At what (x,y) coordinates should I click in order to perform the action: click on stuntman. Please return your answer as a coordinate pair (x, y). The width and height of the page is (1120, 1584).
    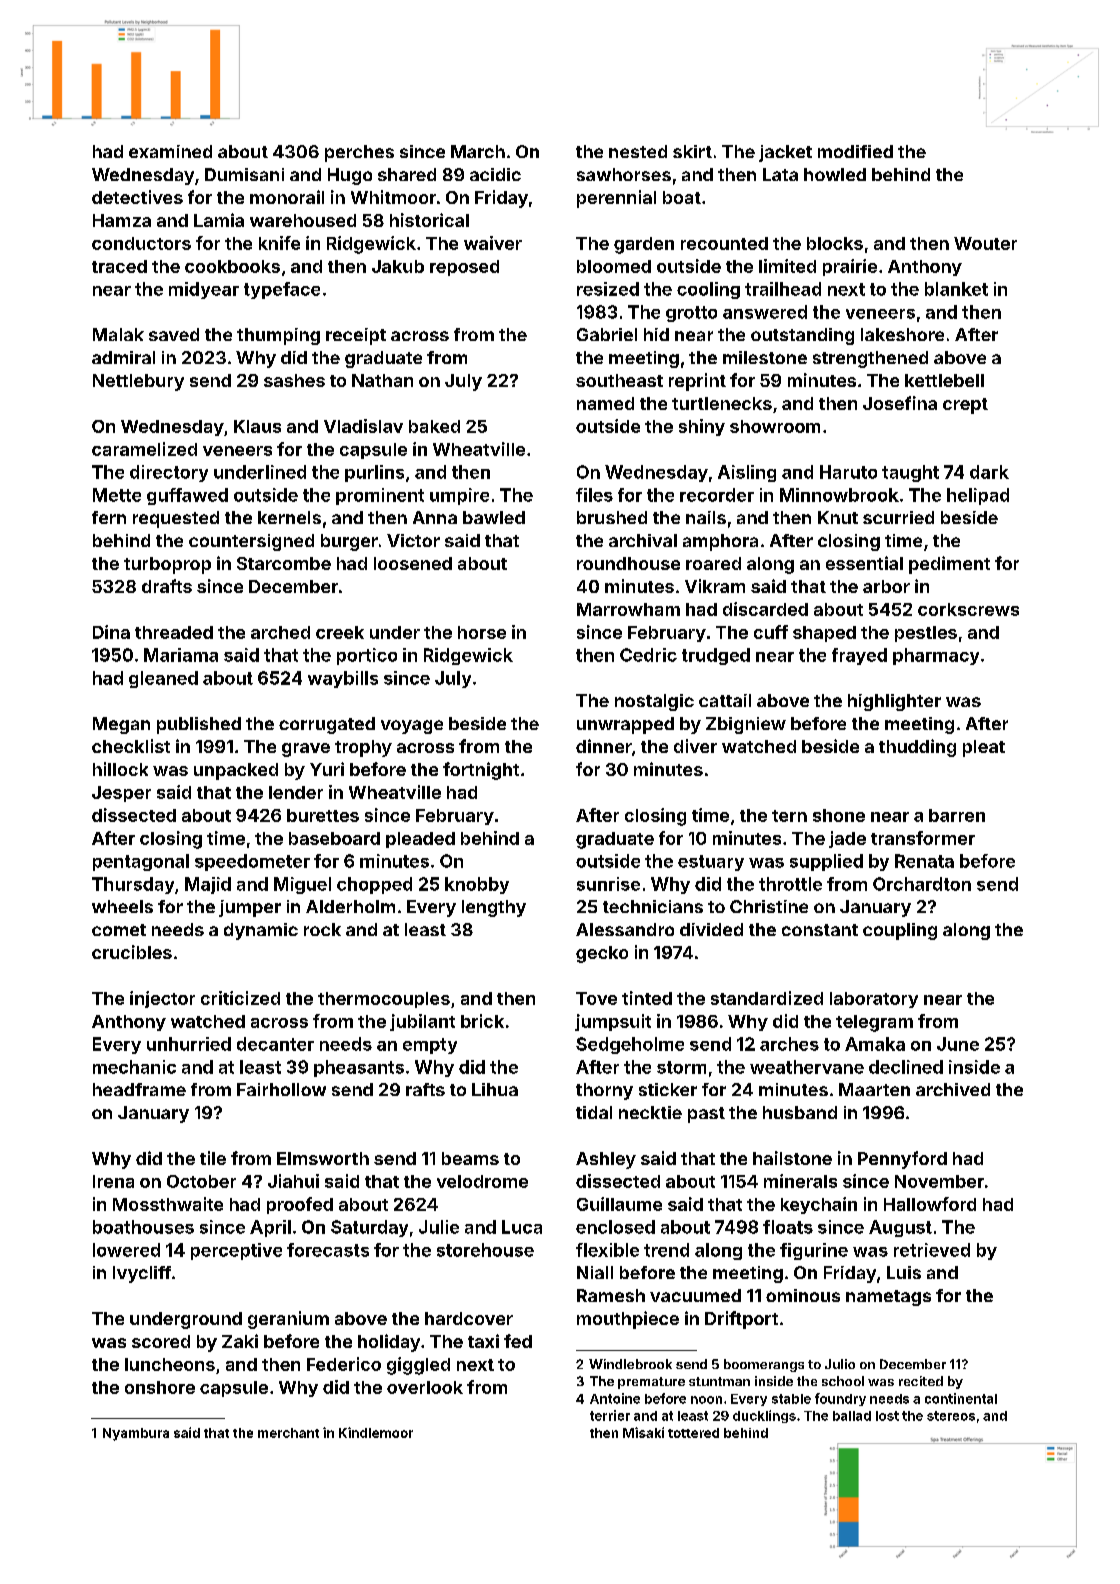
    Looking at the image, I should click on (719, 1381).
